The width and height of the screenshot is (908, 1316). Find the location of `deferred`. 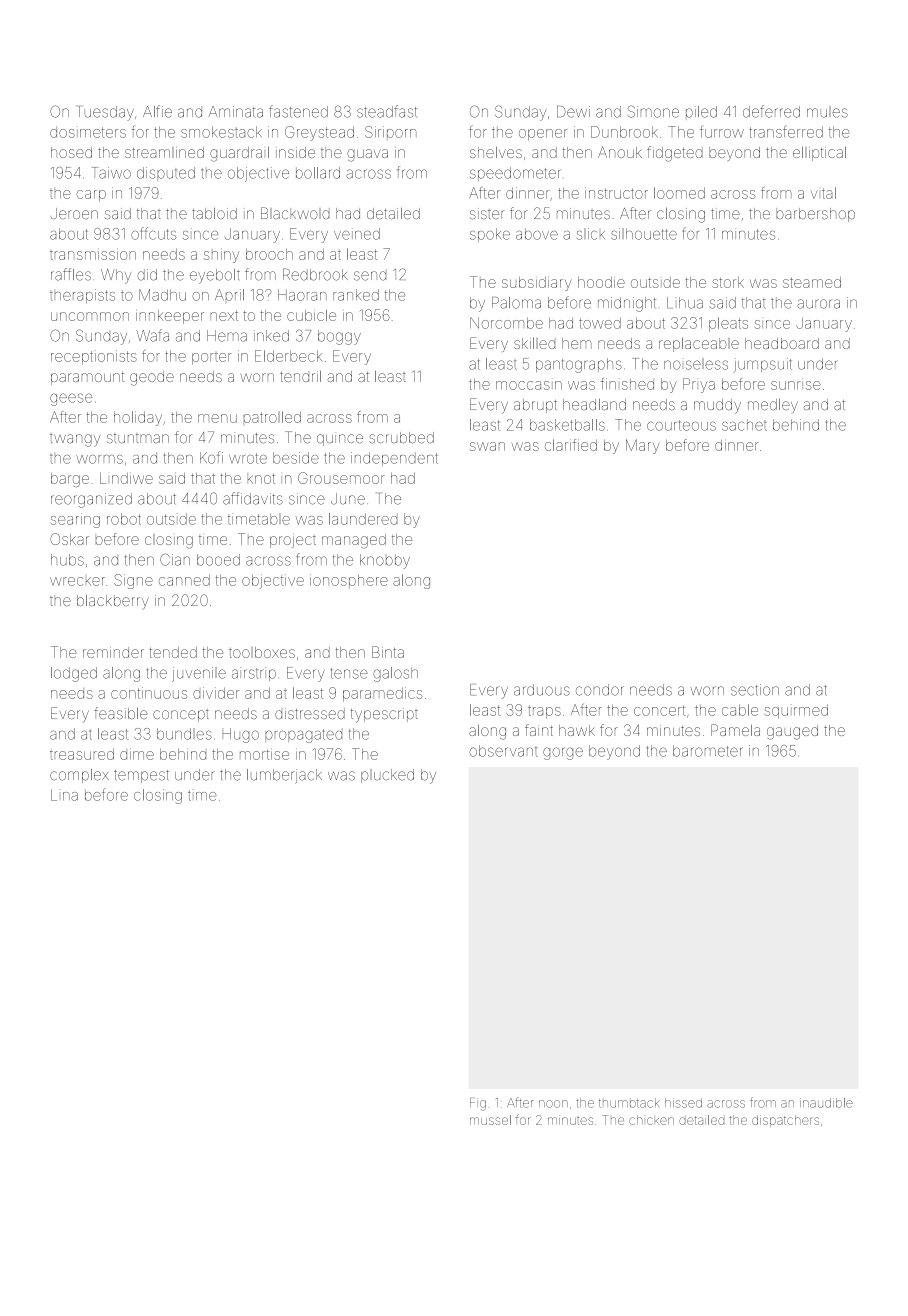

deferred is located at coordinates (771, 111).
